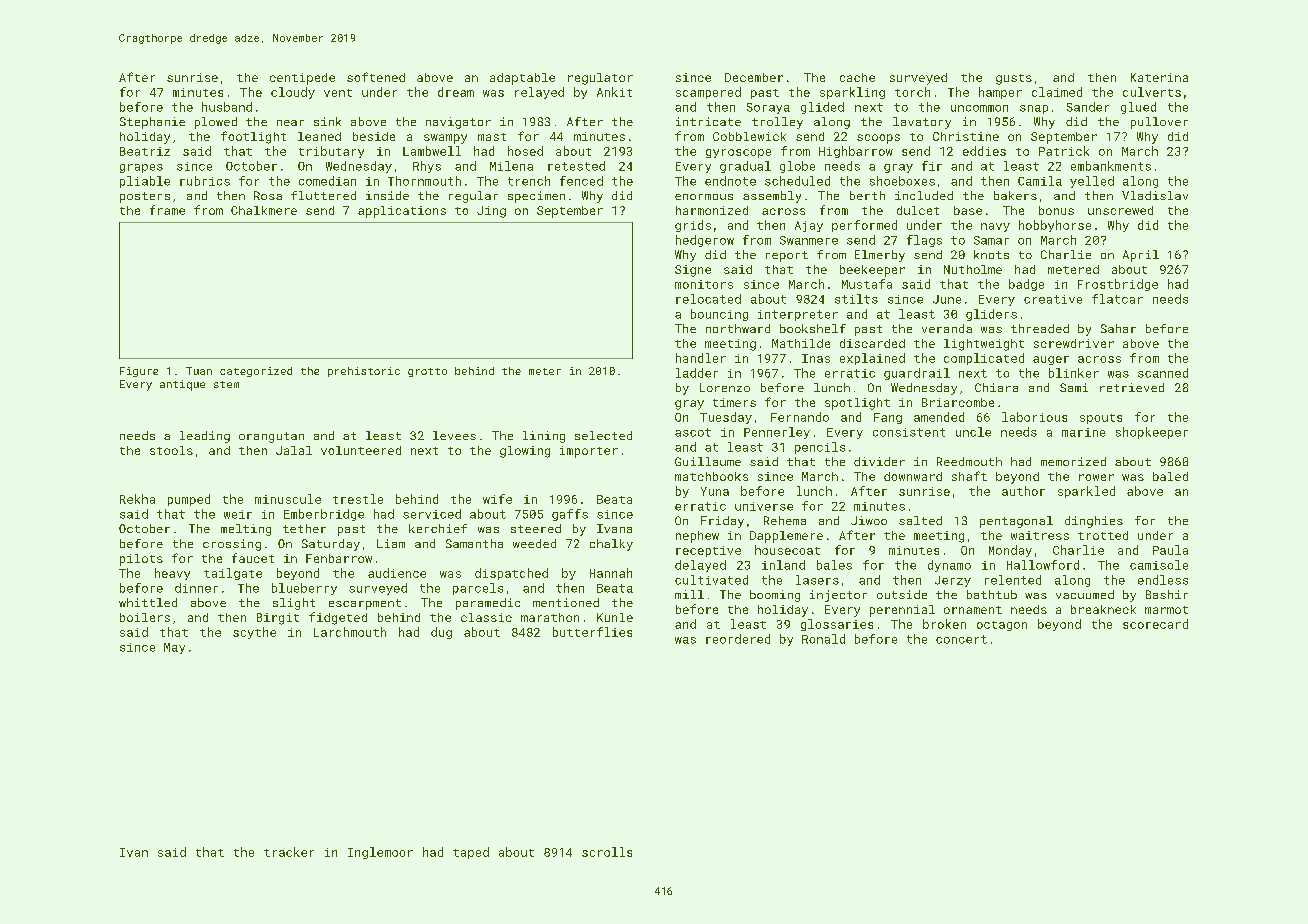 The height and width of the image is (924, 1308). What do you see at coordinates (711, 580) in the image?
I see `cultivated` at bounding box center [711, 580].
